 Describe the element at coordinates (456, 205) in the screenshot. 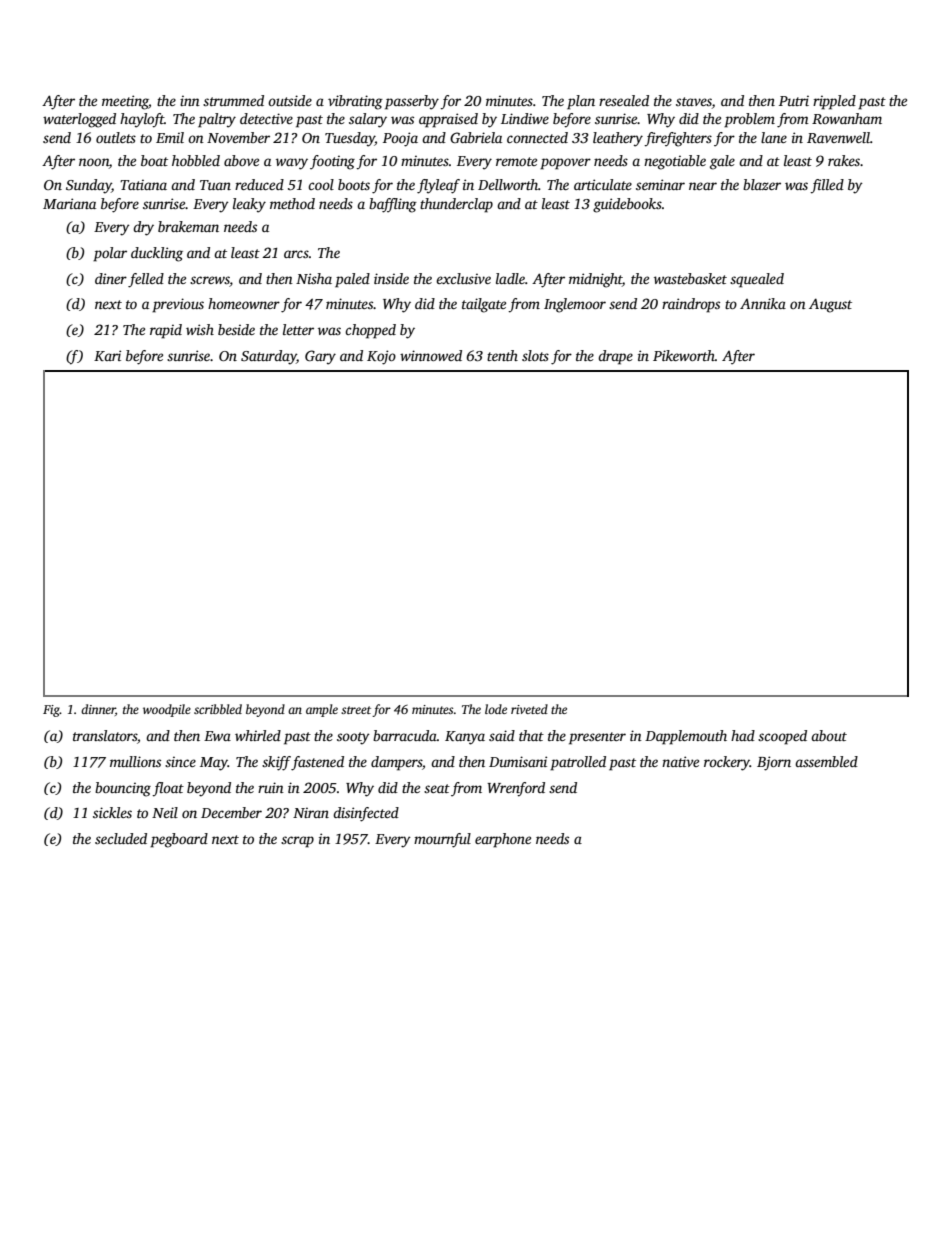

I see `thunderclap` at that location.
